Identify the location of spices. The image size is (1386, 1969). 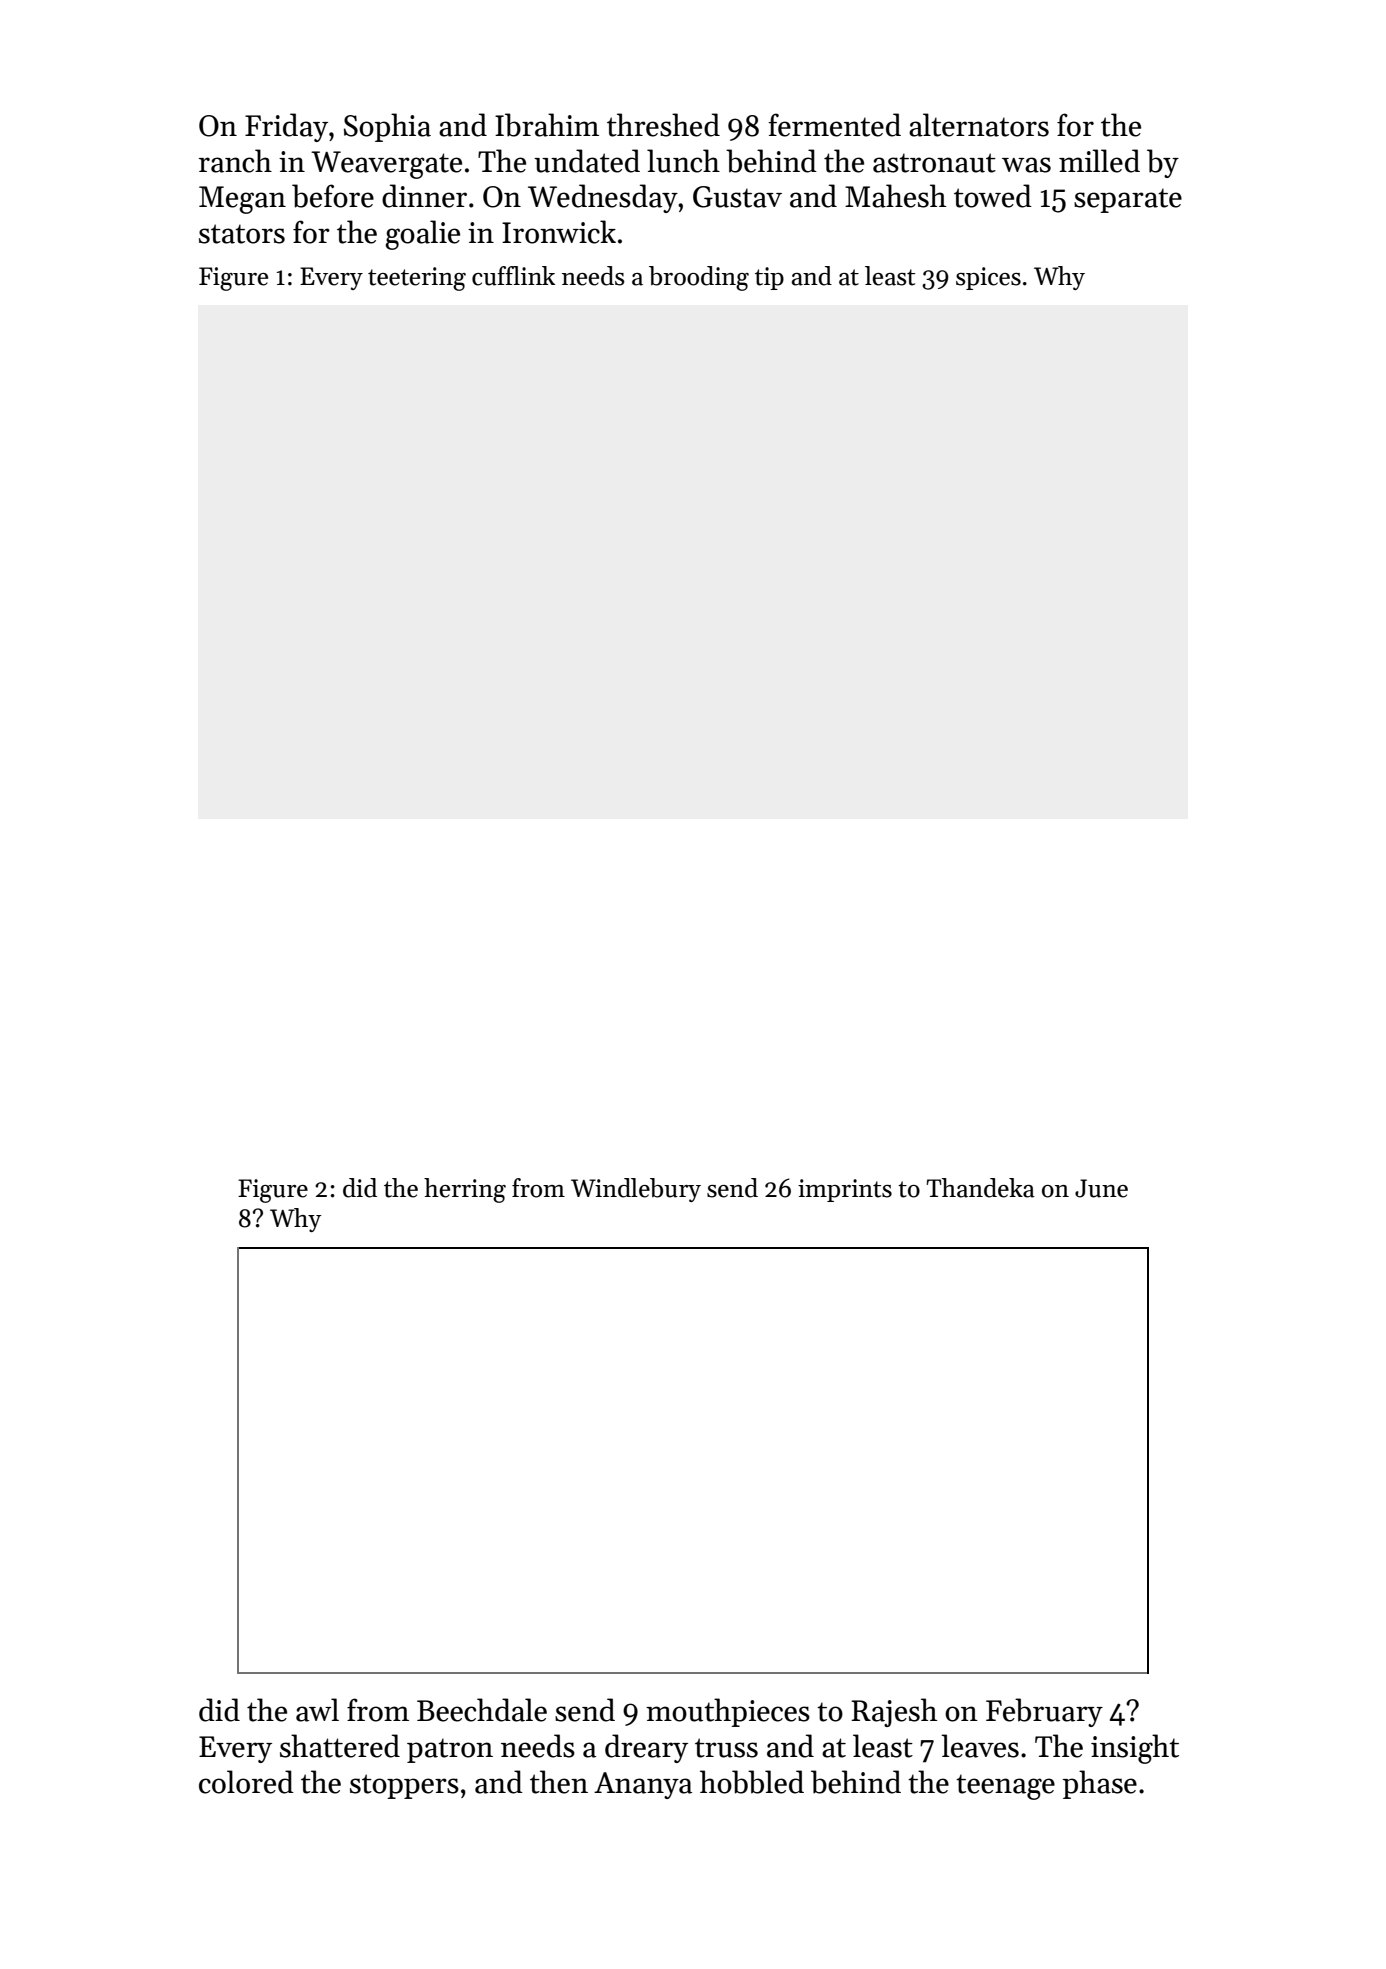
(988, 278).
